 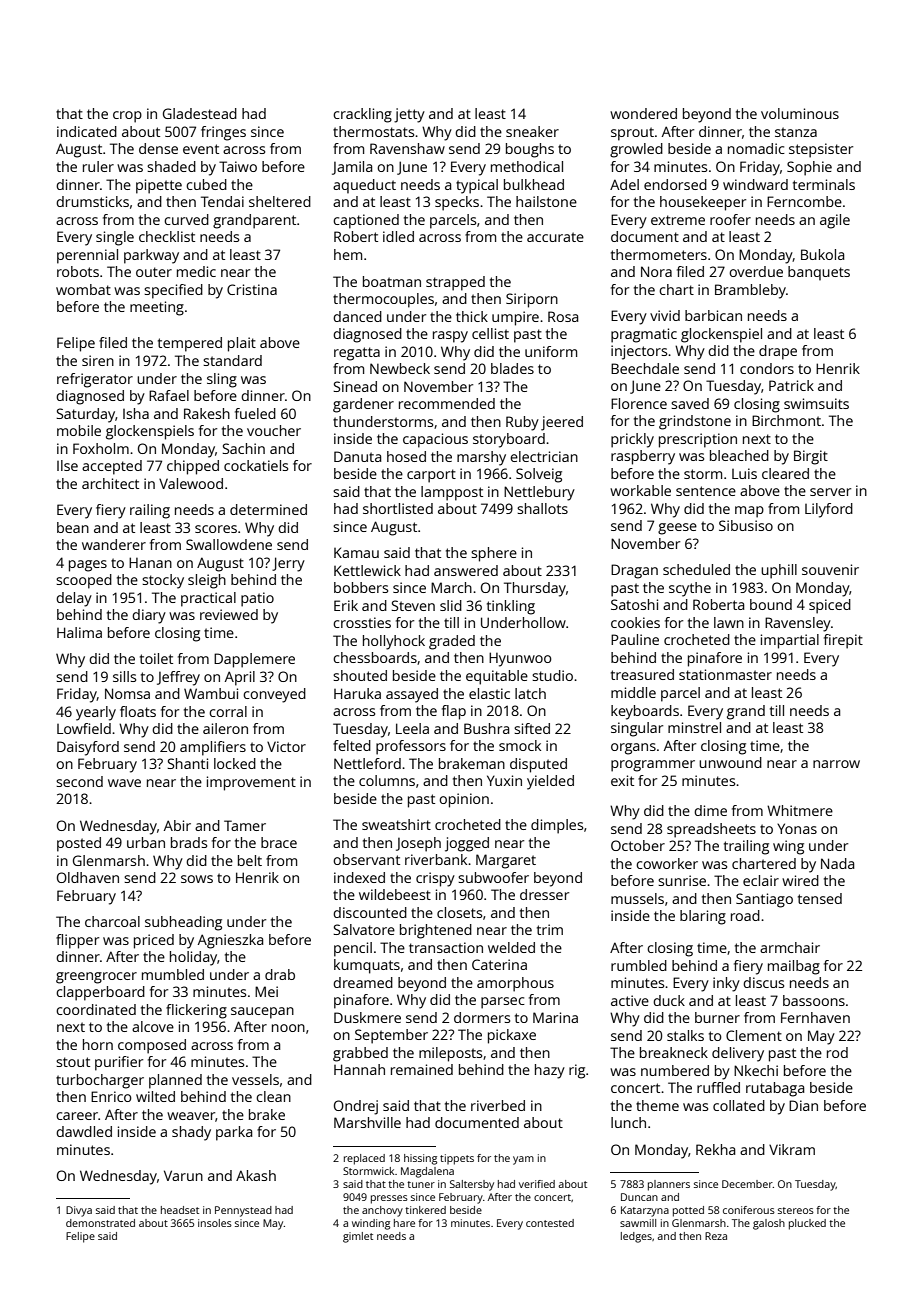 I want to click on graded, so click(x=452, y=642).
